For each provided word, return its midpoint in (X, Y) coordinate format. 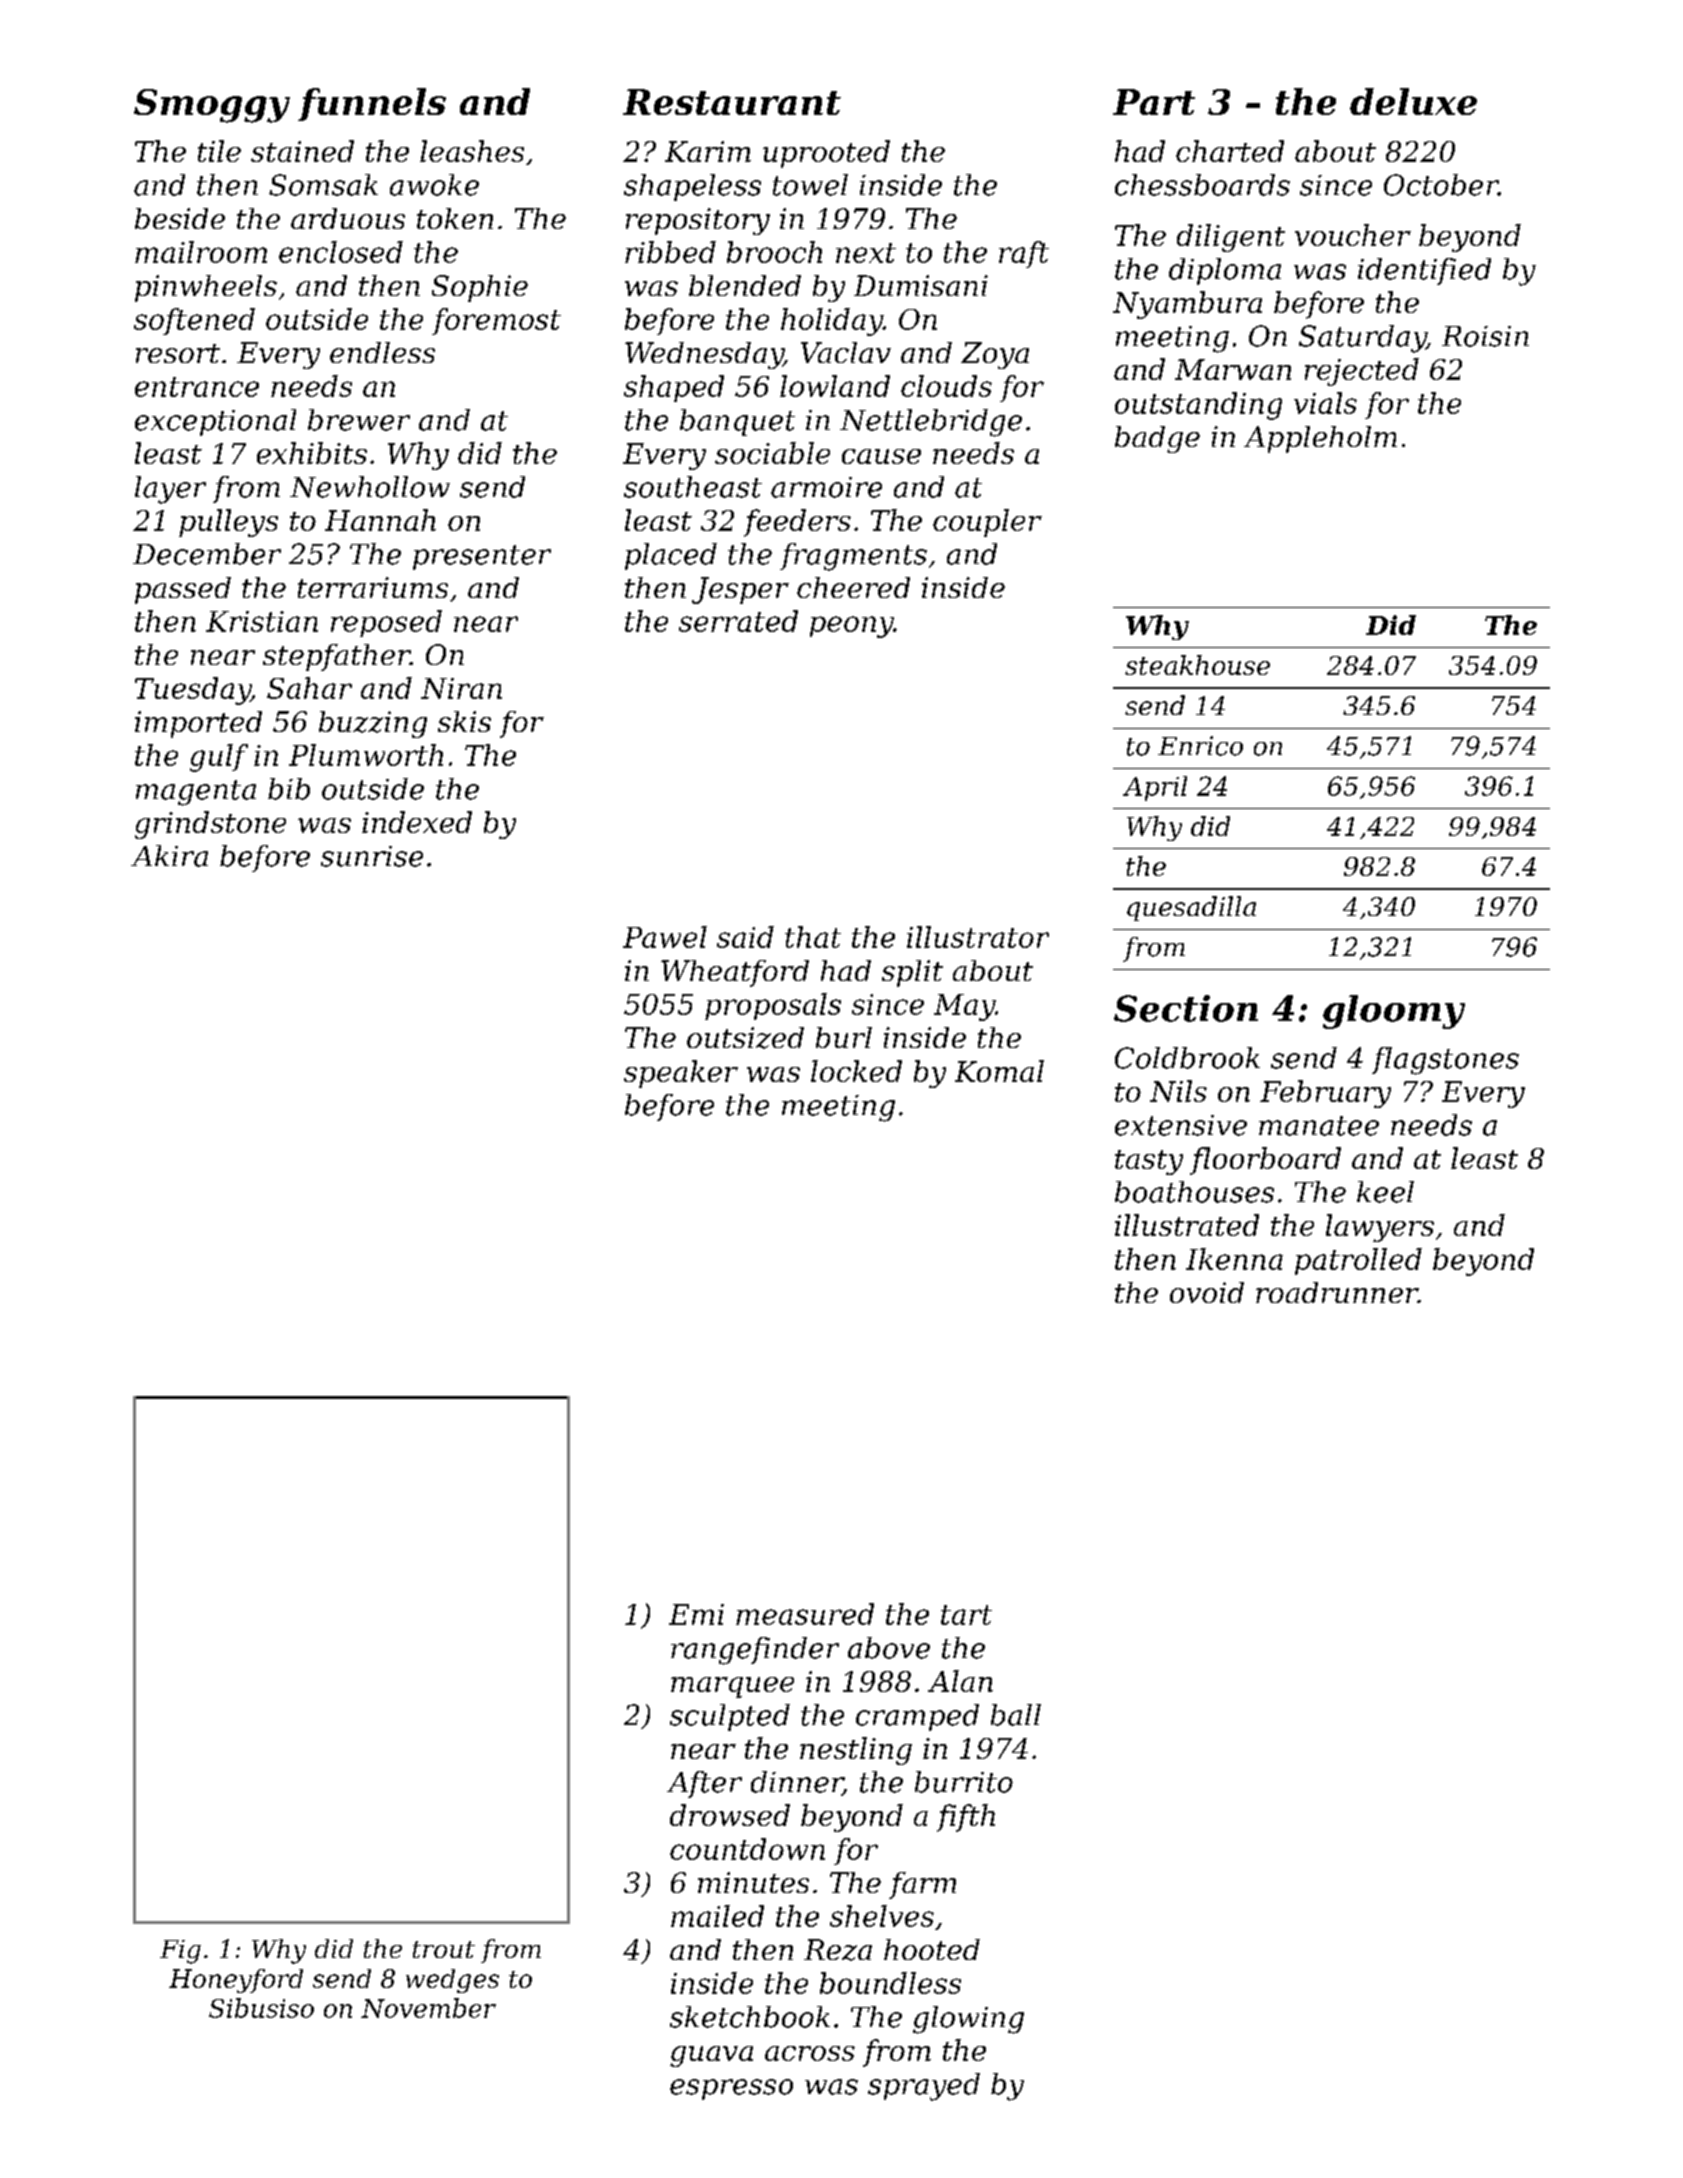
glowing (968, 2020)
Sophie (480, 288)
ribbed (670, 252)
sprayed (924, 2087)
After (704, 1784)
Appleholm (1320, 439)
